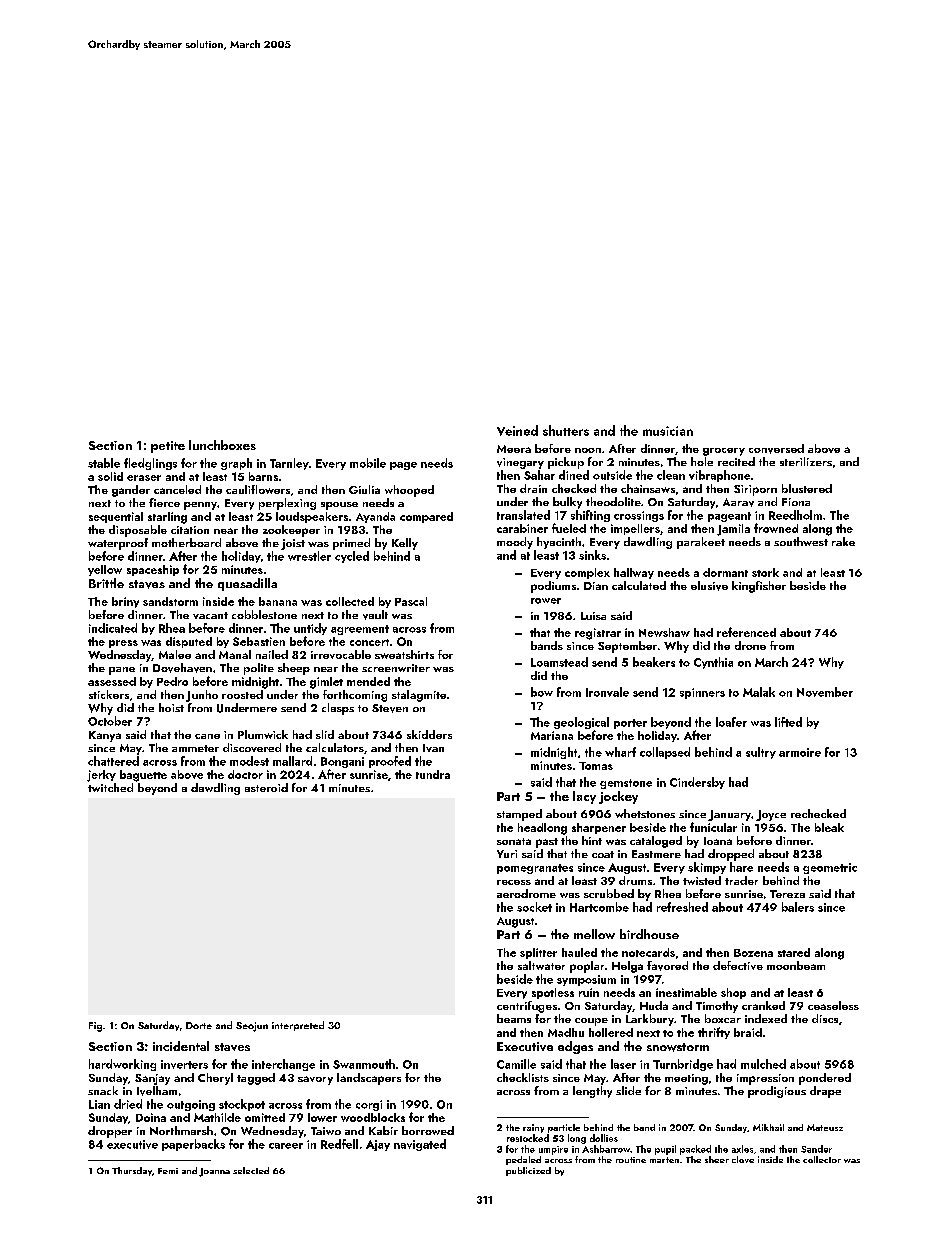  What do you see at coordinates (707, 868) in the document?
I see `skimpy` at bounding box center [707, 868].
